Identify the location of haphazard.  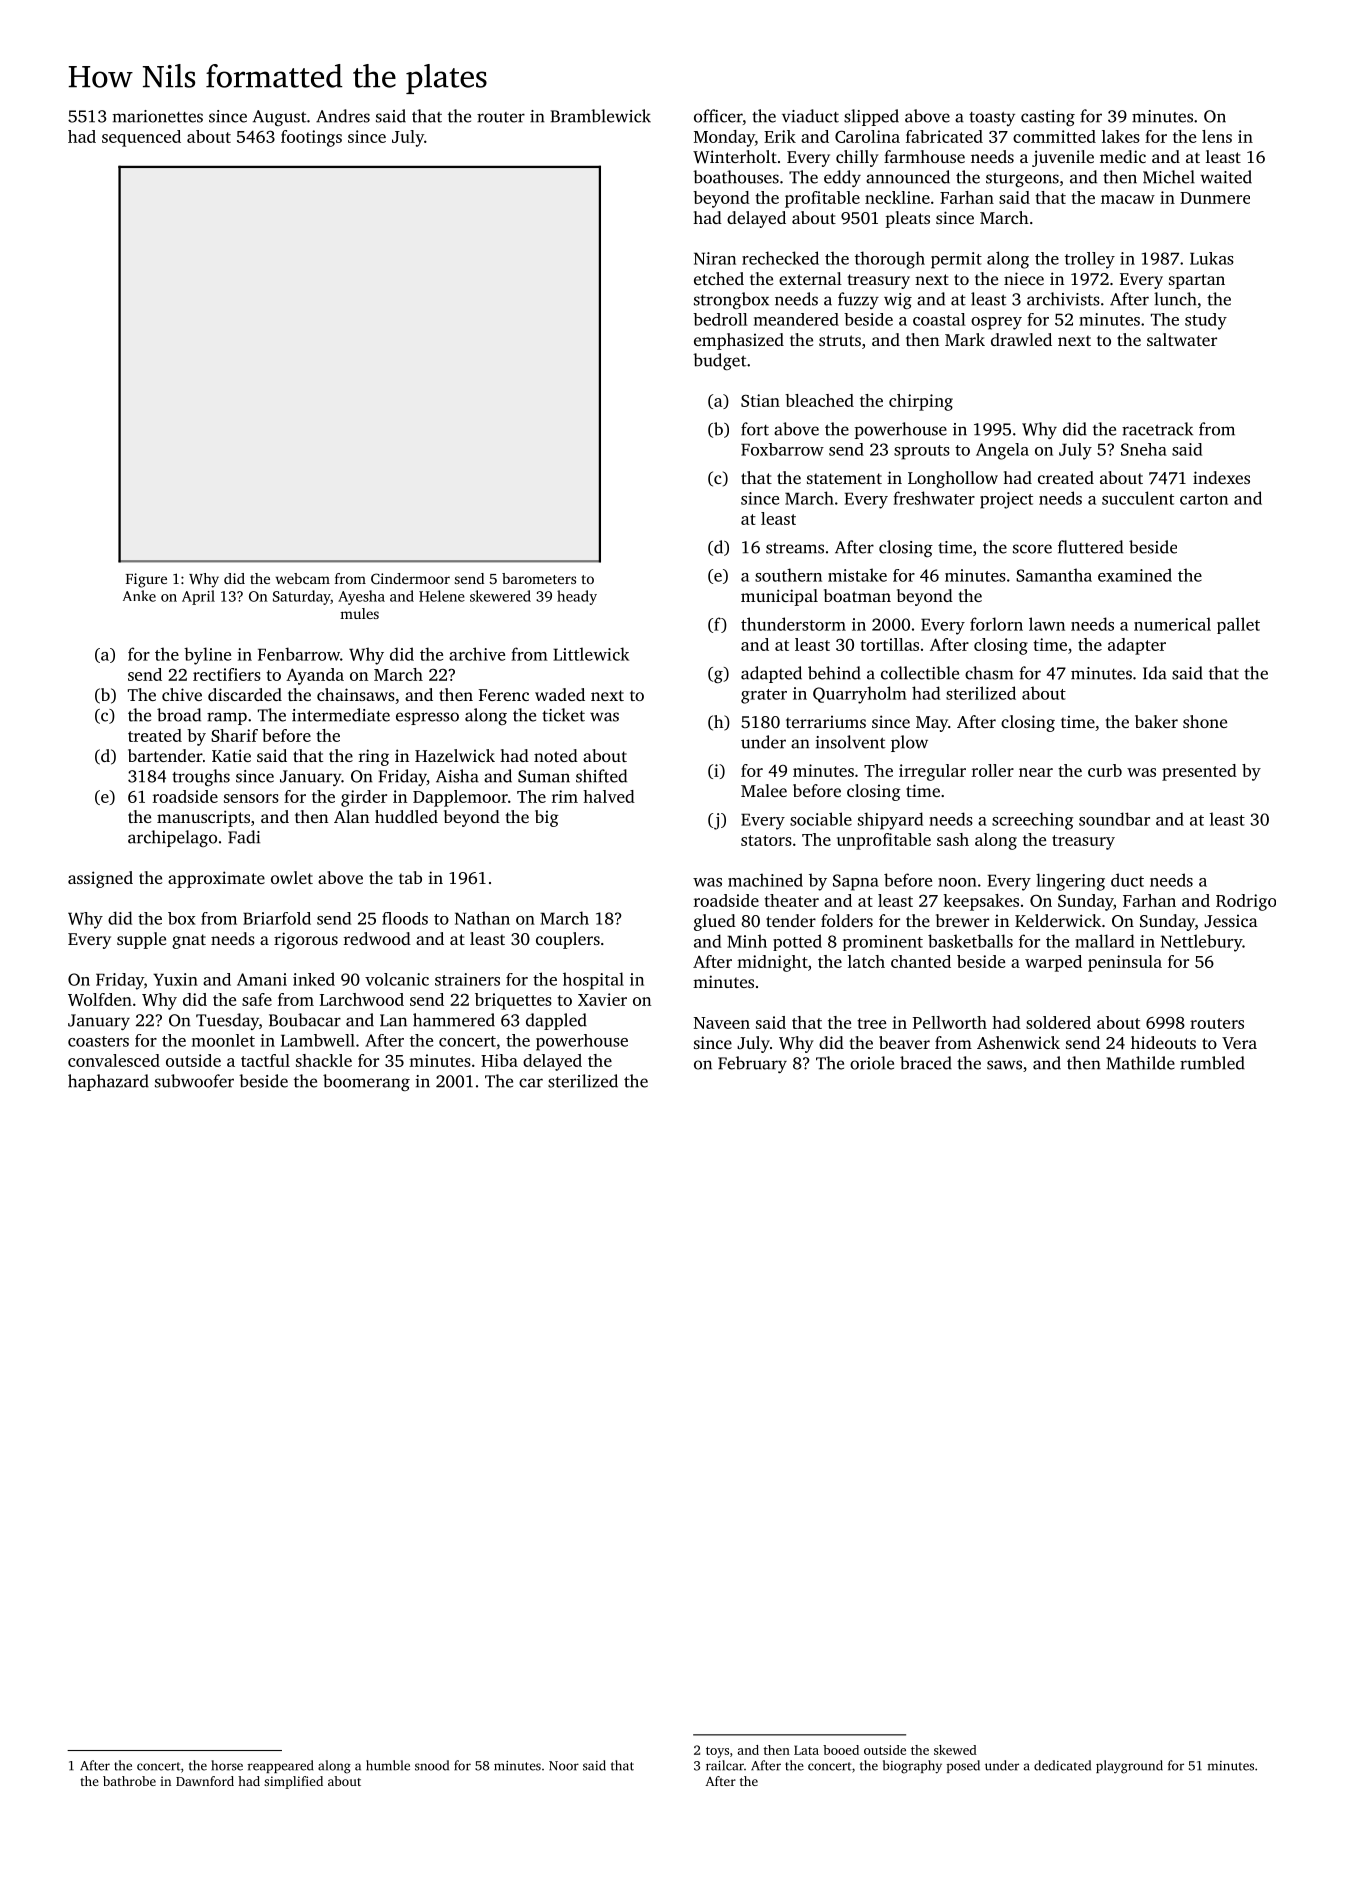
(108, 1082).
